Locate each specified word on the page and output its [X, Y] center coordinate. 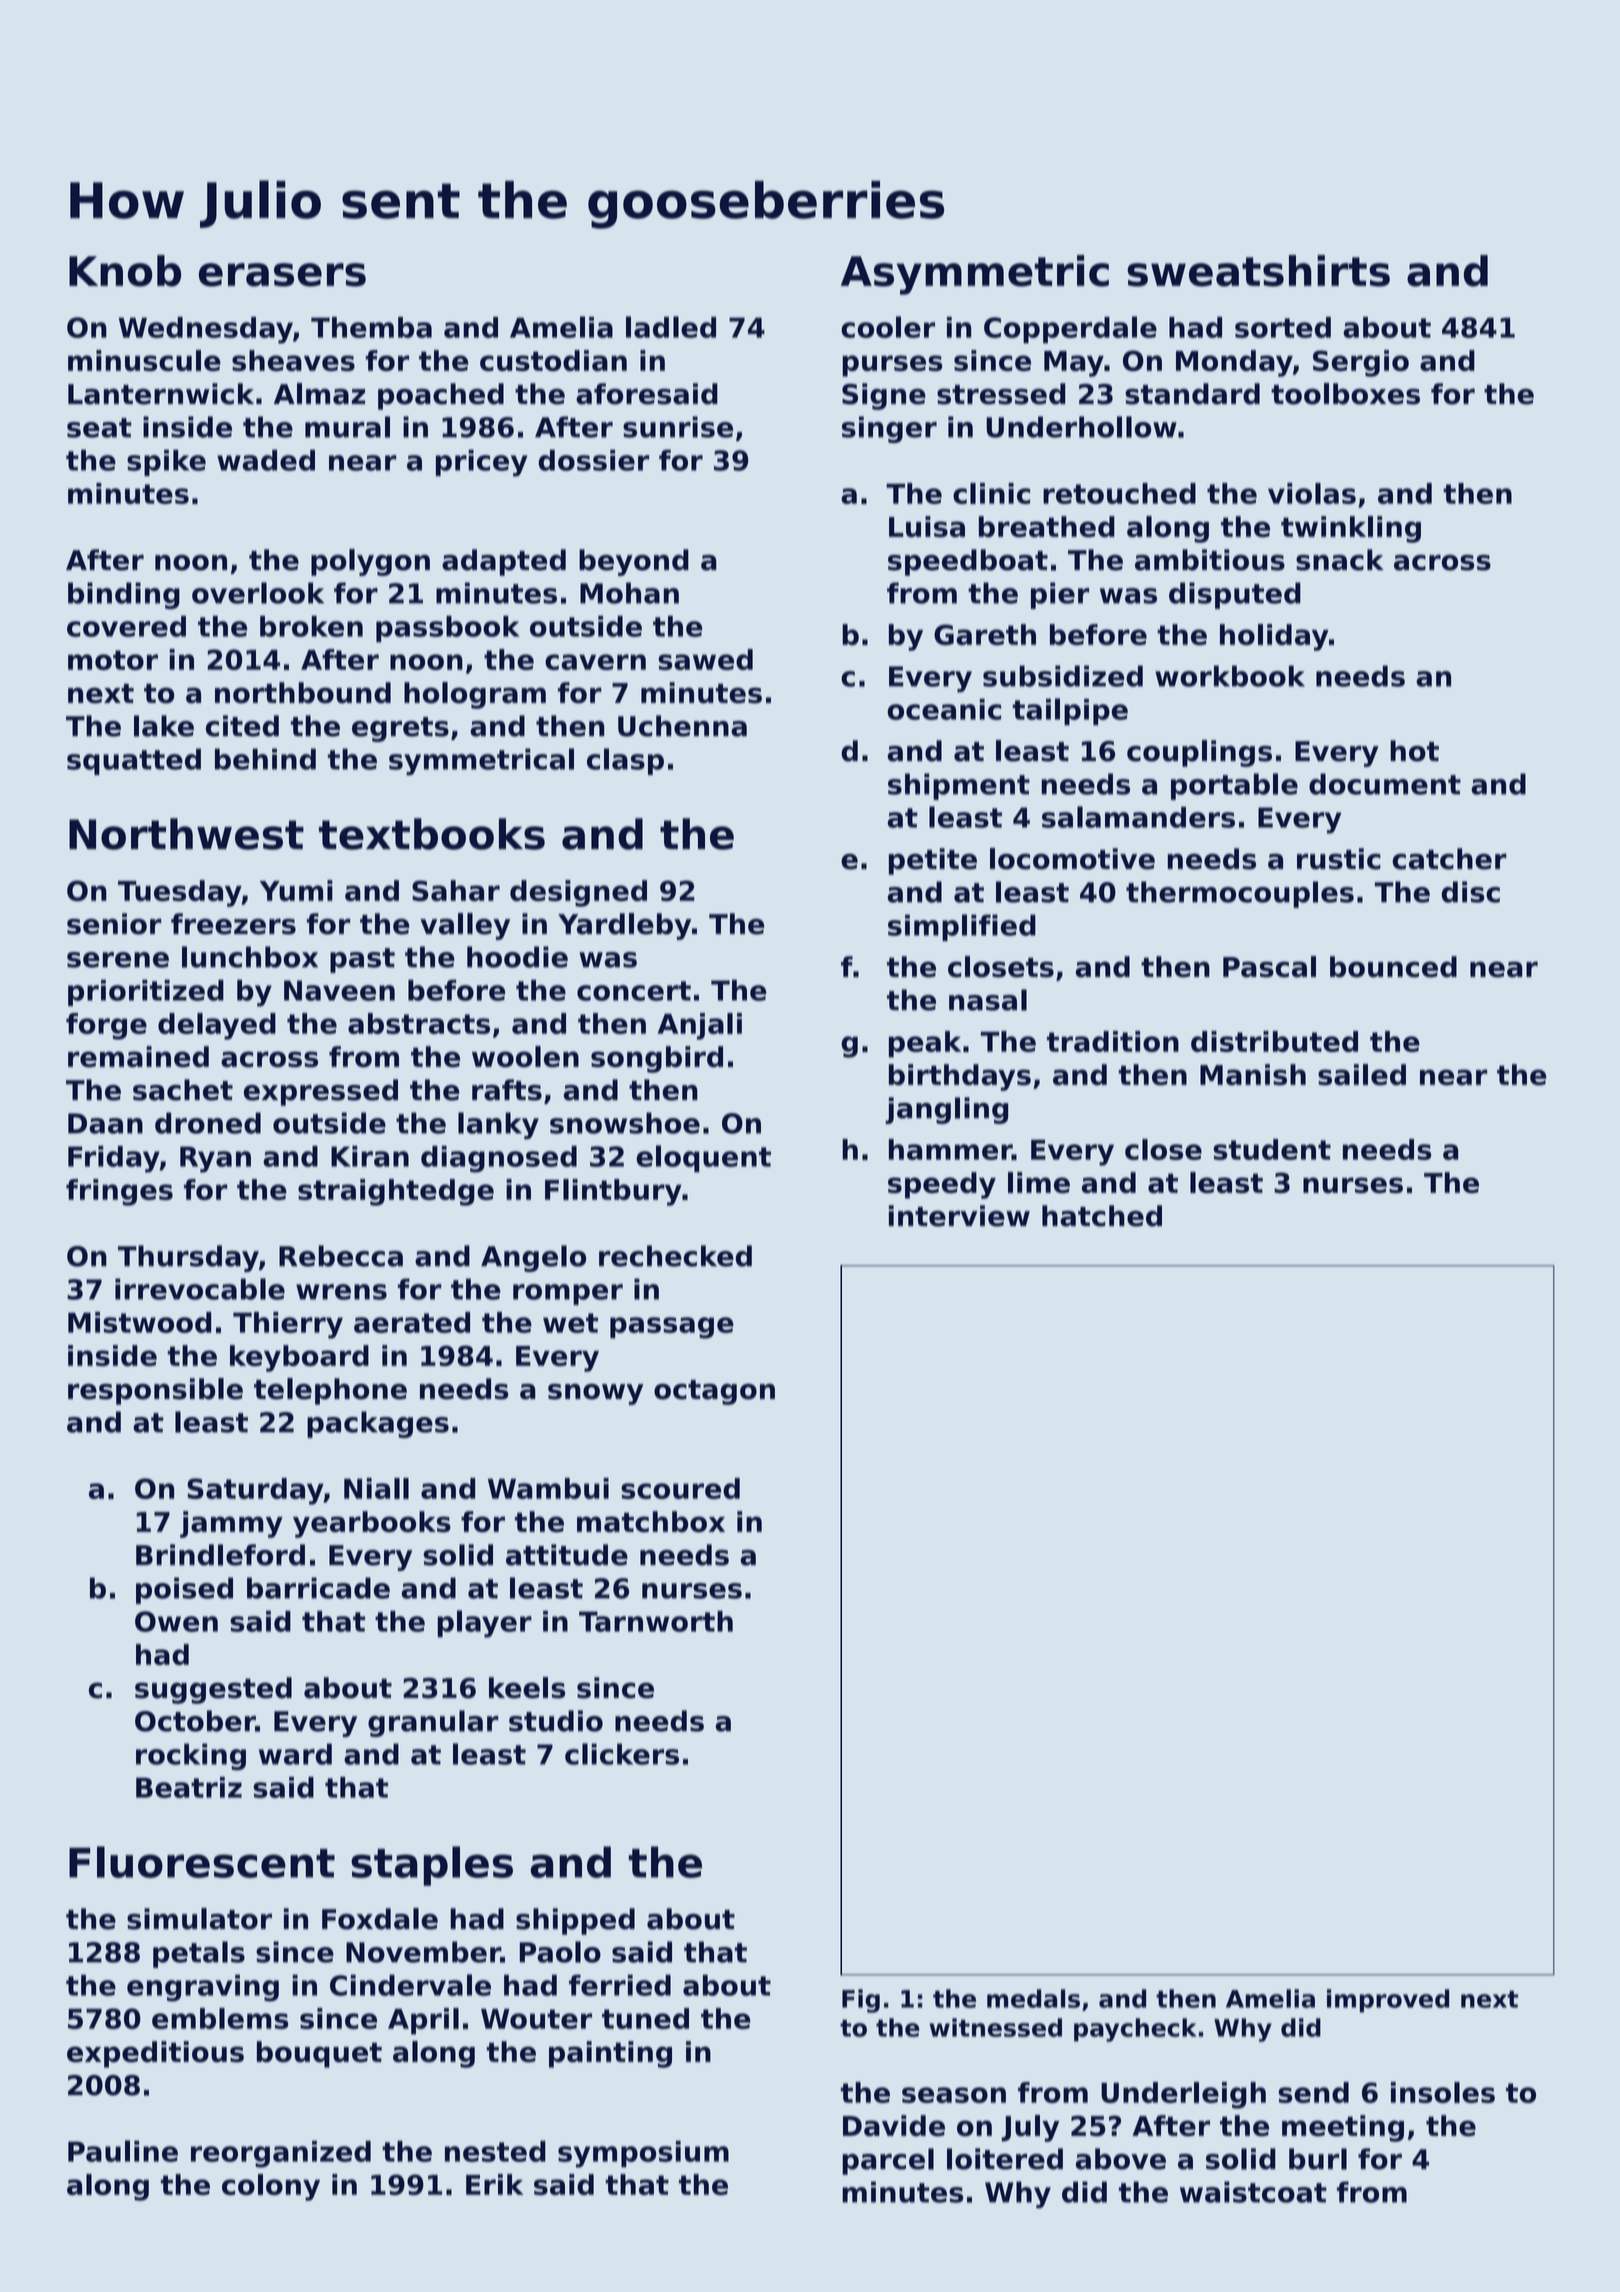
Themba [371, 327]
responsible [155, 1391]
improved [1388, 2001]
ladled [671, 327]
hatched [1102, 1216]
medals [1033, 1998]
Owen [176, 1621]
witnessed [995, 2027]
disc [1470, 892]
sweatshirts [1258, 271]
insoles [1443, 2092]
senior [114, 924]
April [423, 2021]
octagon [714, 1392]
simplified [962, 927]
